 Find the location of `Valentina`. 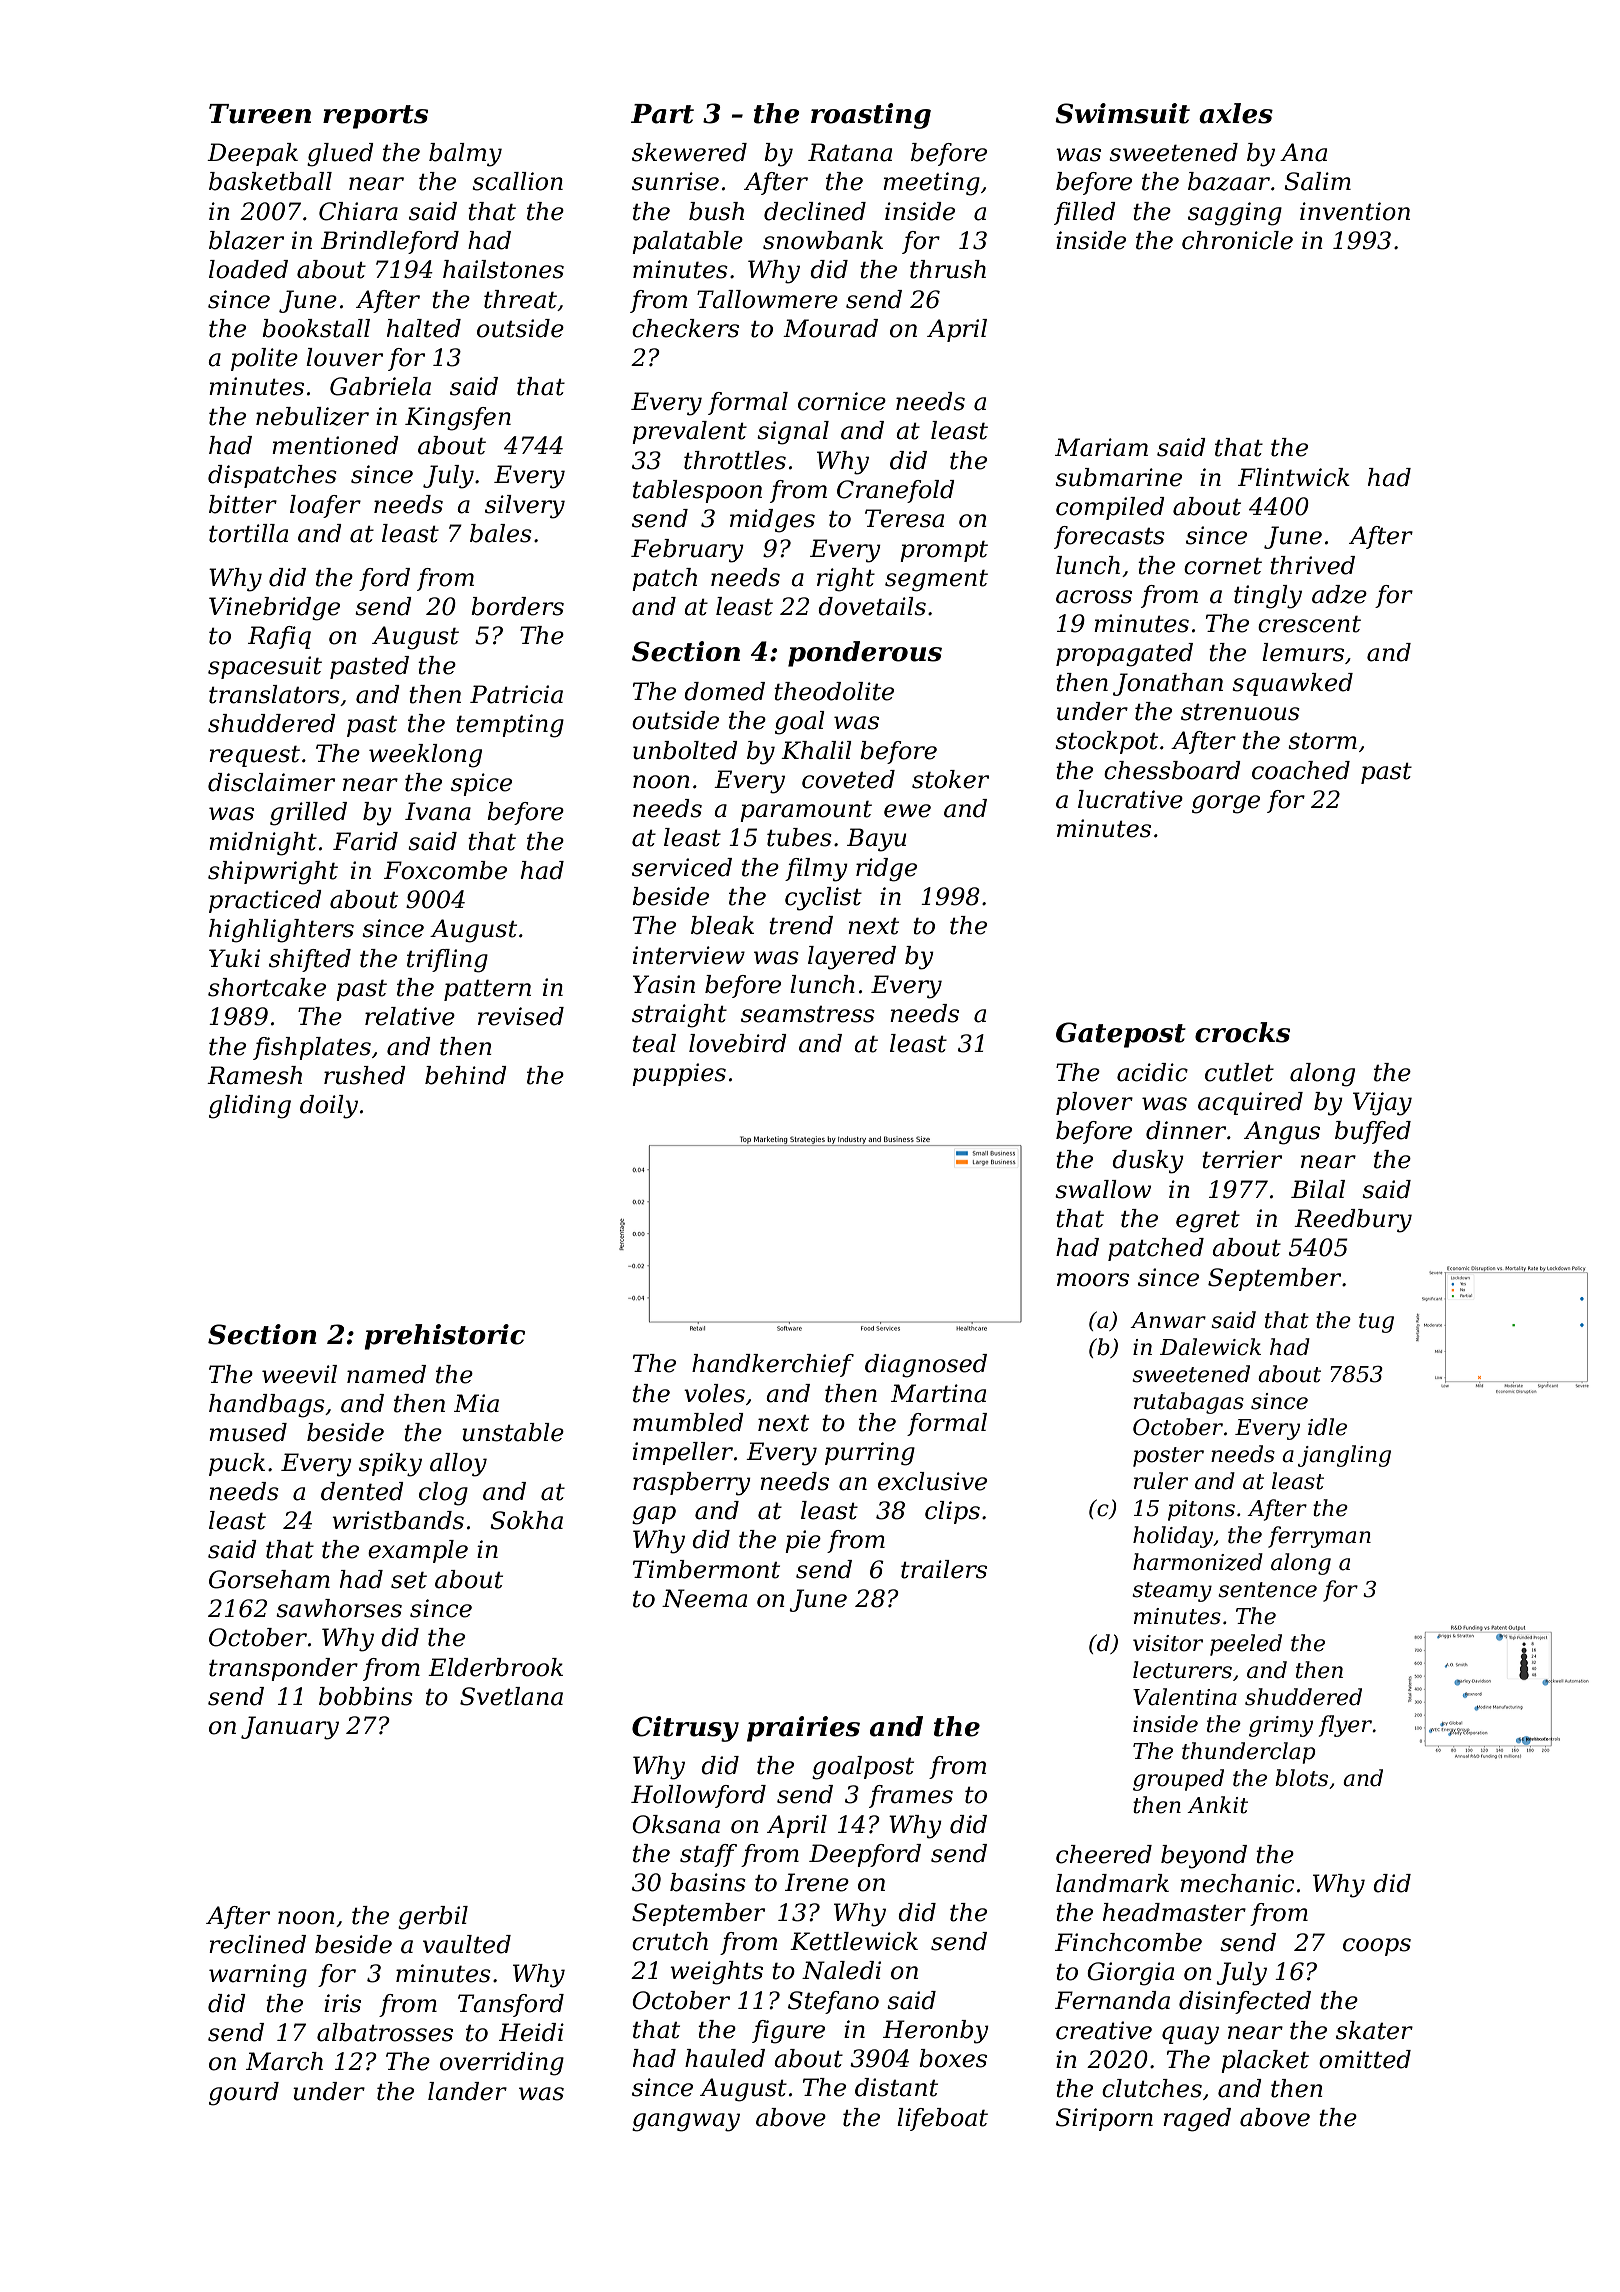

Valentina is located at coordinates (1185, 1697).
